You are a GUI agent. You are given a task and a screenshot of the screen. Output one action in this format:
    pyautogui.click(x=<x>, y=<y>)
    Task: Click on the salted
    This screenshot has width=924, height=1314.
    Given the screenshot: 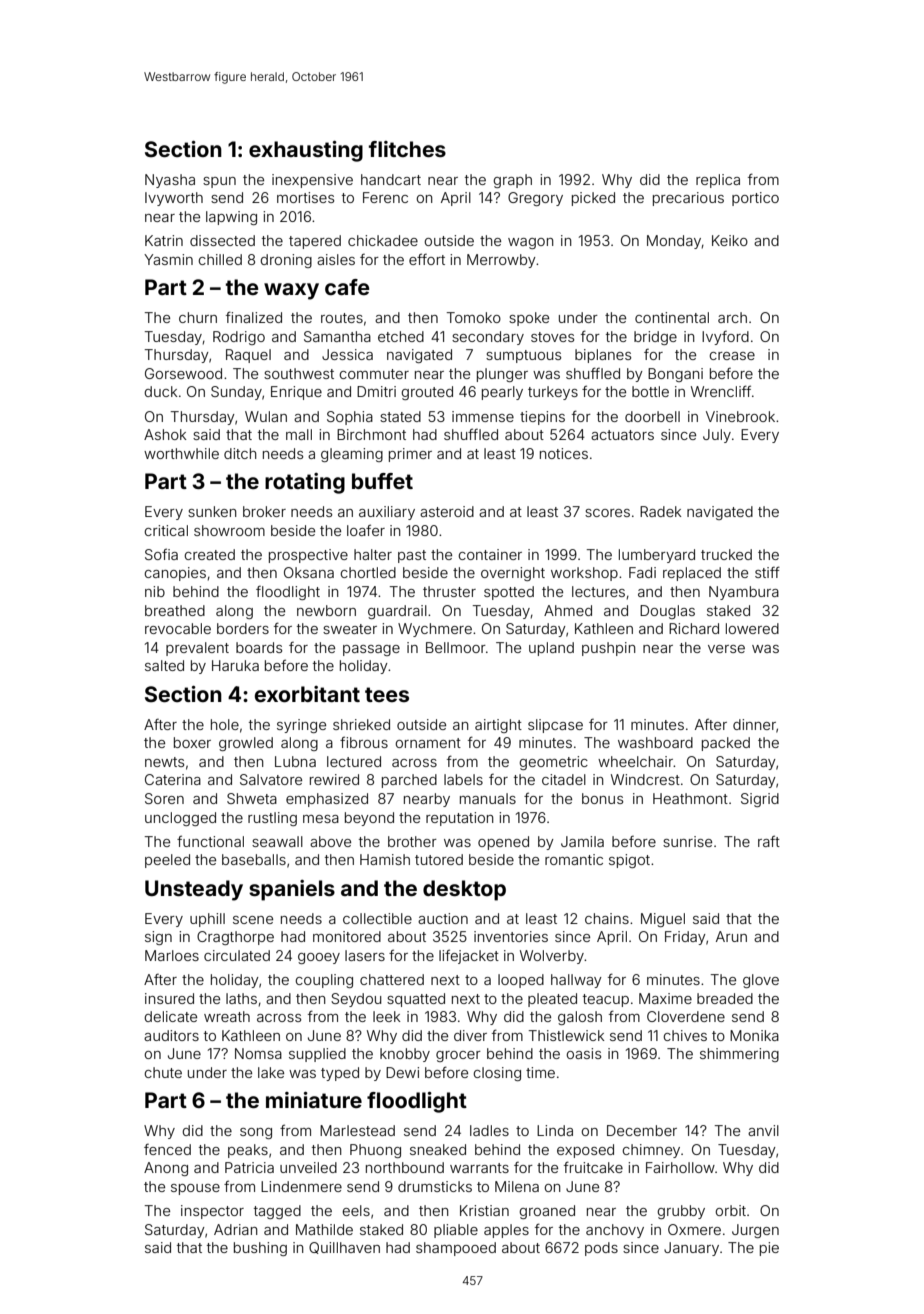 What is the action you would take?
    pyautogui.click(x=164, y=665)
